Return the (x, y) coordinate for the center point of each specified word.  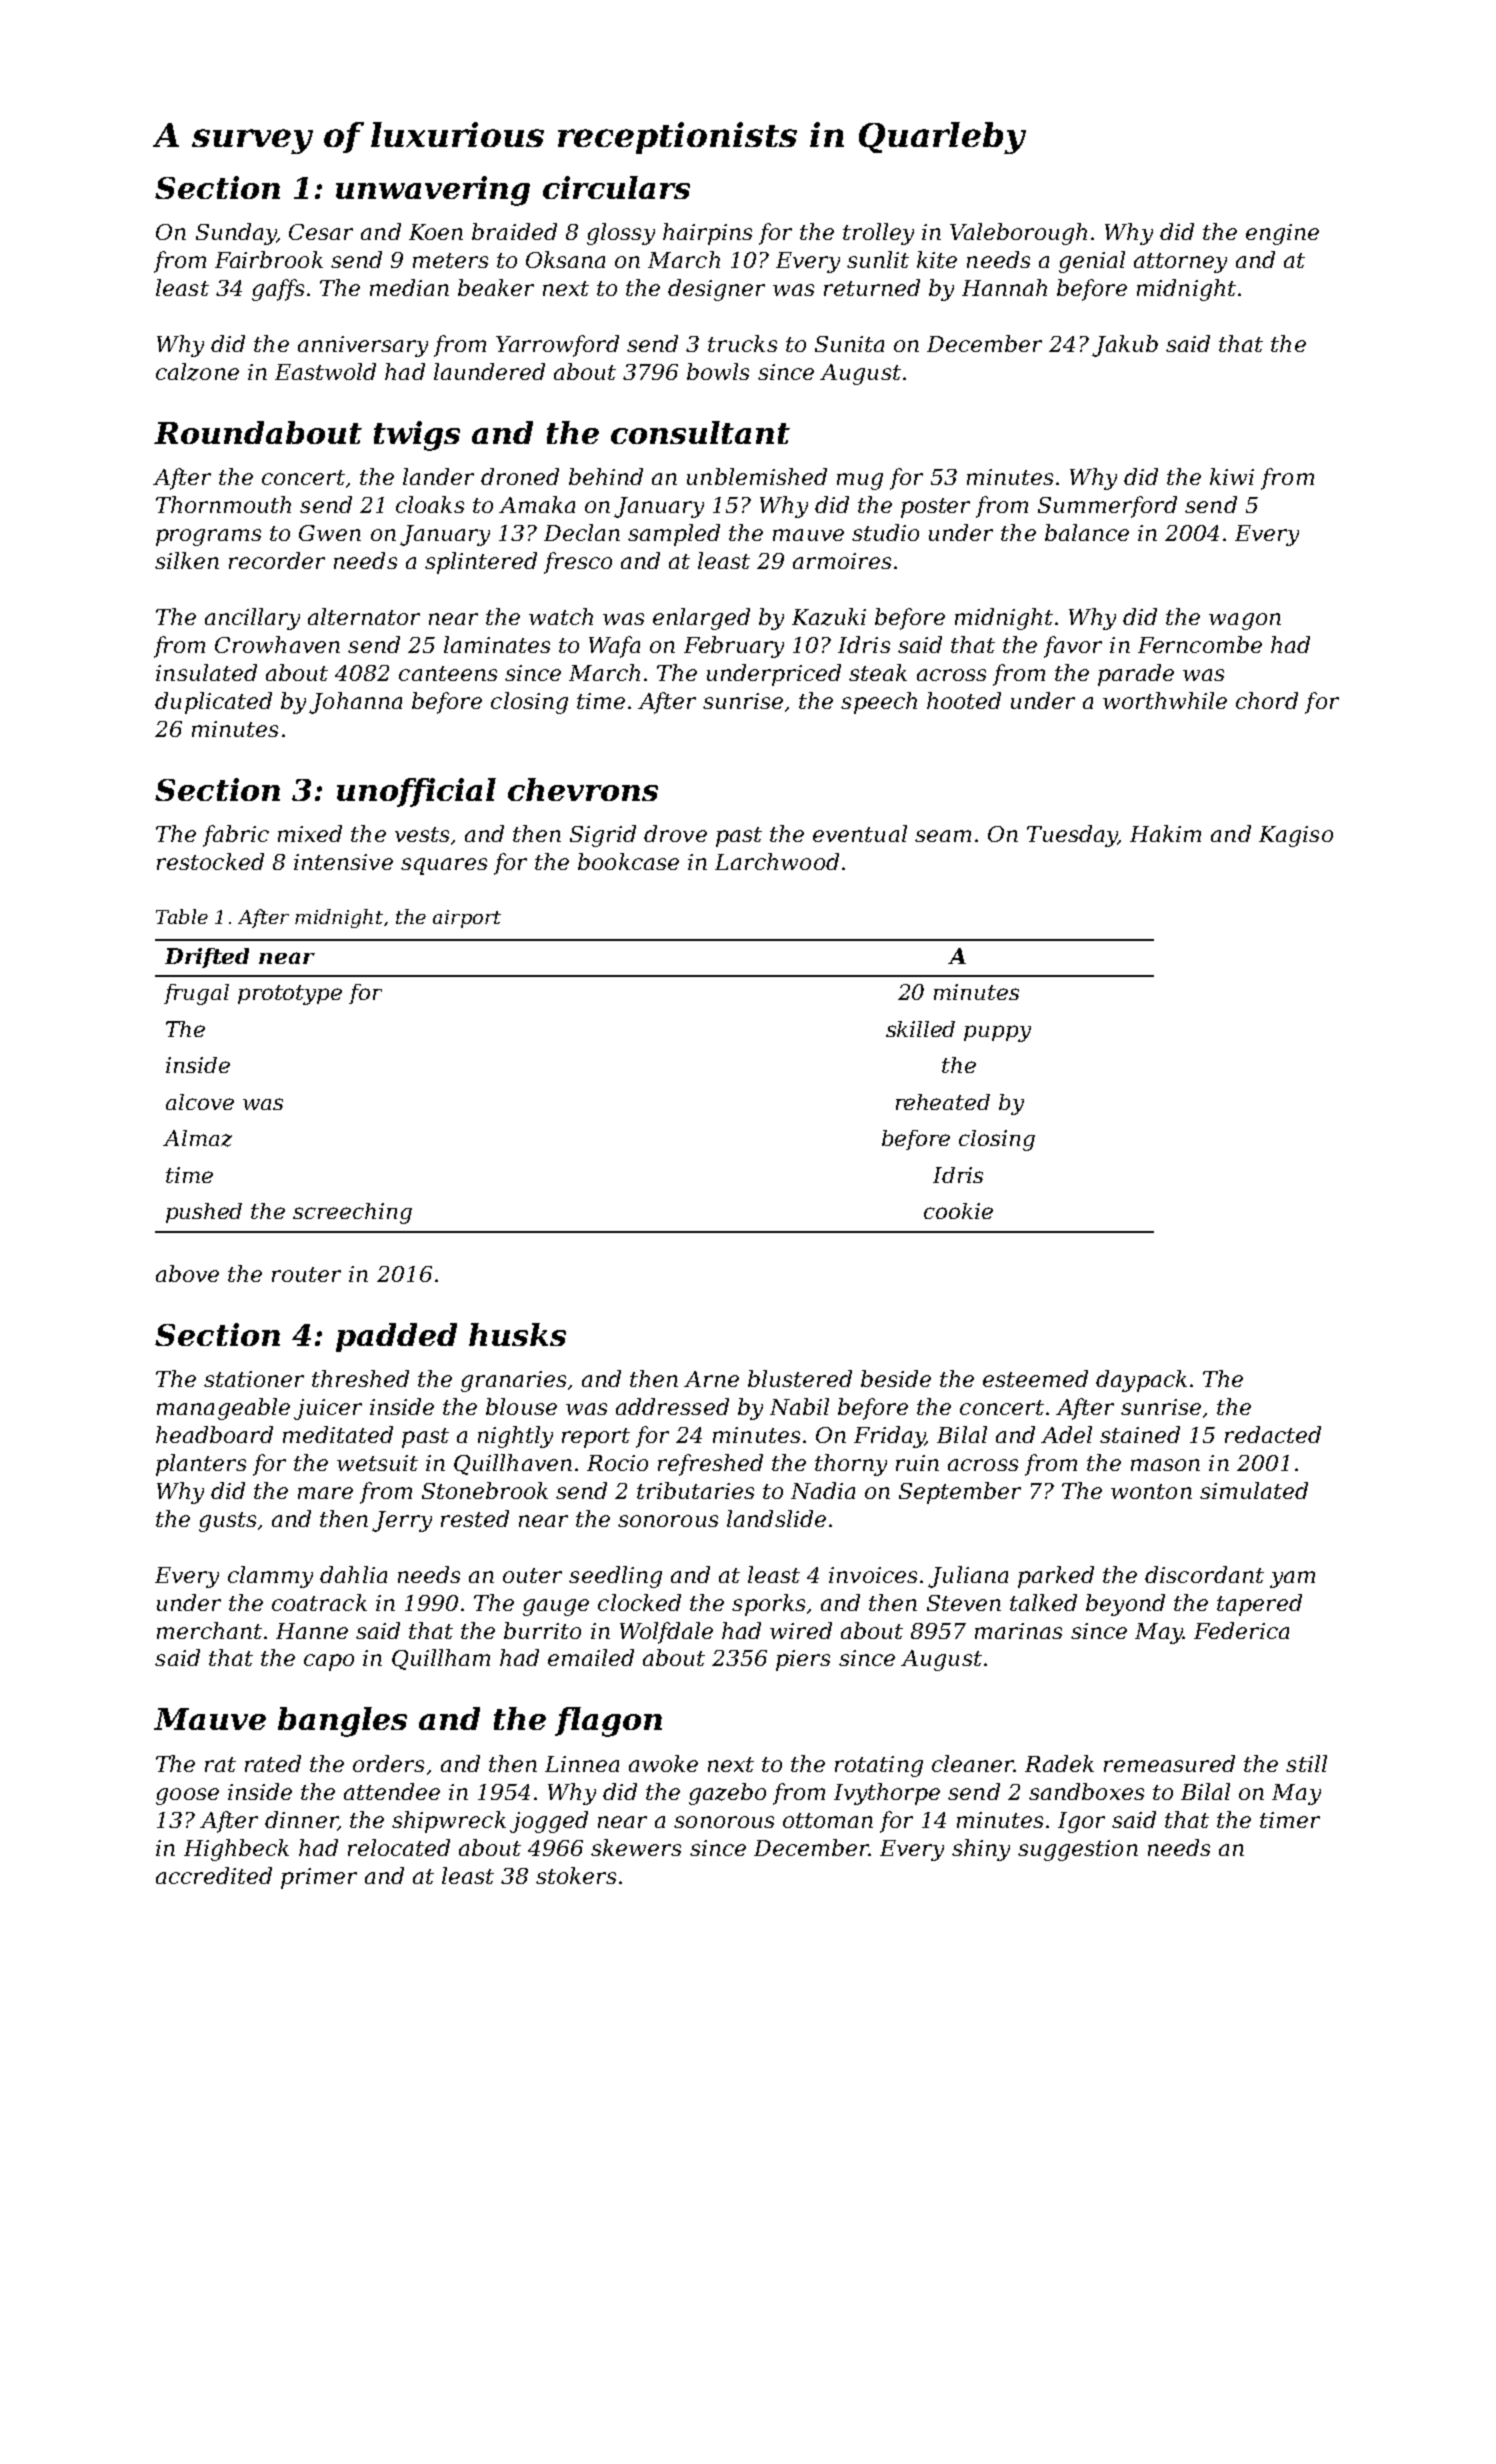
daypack (1141, 1381)
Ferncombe (1200, 644)
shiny (981, 1850)
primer (319, 1878)
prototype (290, 995)
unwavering (433, 191)
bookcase (628, 861)
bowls (718, 371)
